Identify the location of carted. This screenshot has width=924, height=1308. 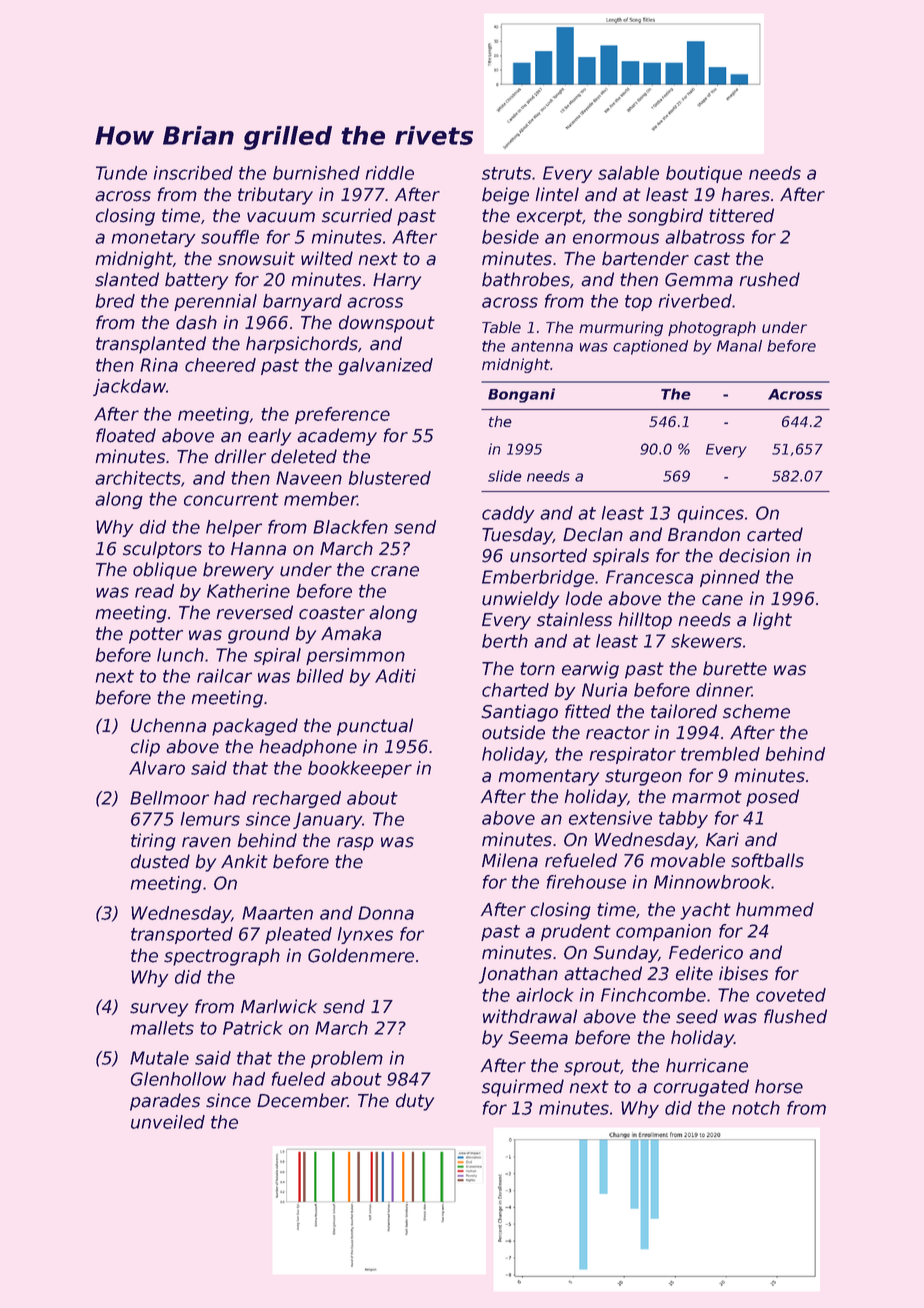
(775, 534).
